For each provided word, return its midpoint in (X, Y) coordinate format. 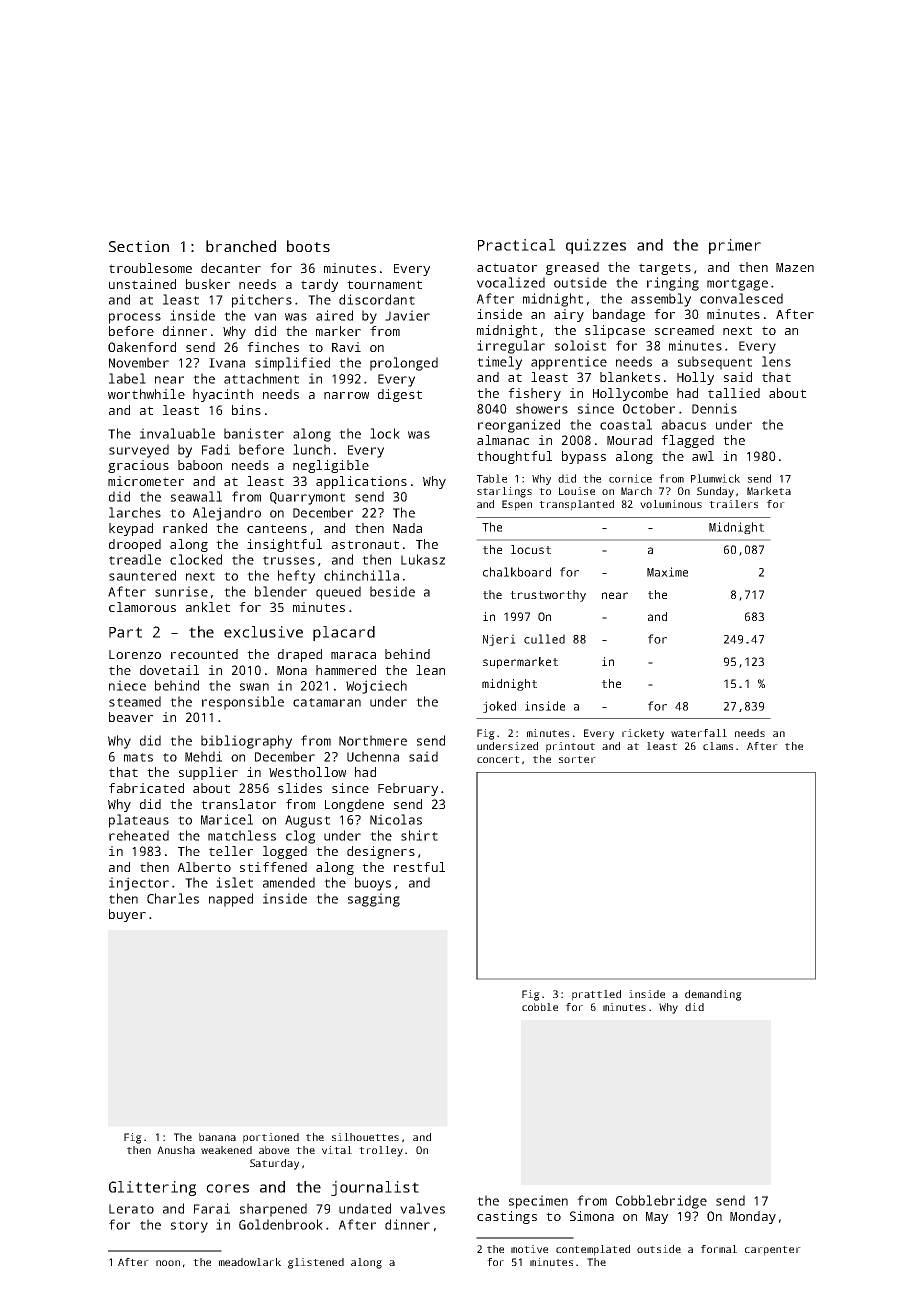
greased (572, 268)
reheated (139, 835)
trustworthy (548, 596)
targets (665, 269)
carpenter (773, 1251)
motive (529, 1249)
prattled (596, 995)
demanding (713, 995)
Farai (212, 1208)
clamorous (142, 607)
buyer (127, 915)
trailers (733, 504)
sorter (577, 759)
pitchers (262, 301)
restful (419, 867)
